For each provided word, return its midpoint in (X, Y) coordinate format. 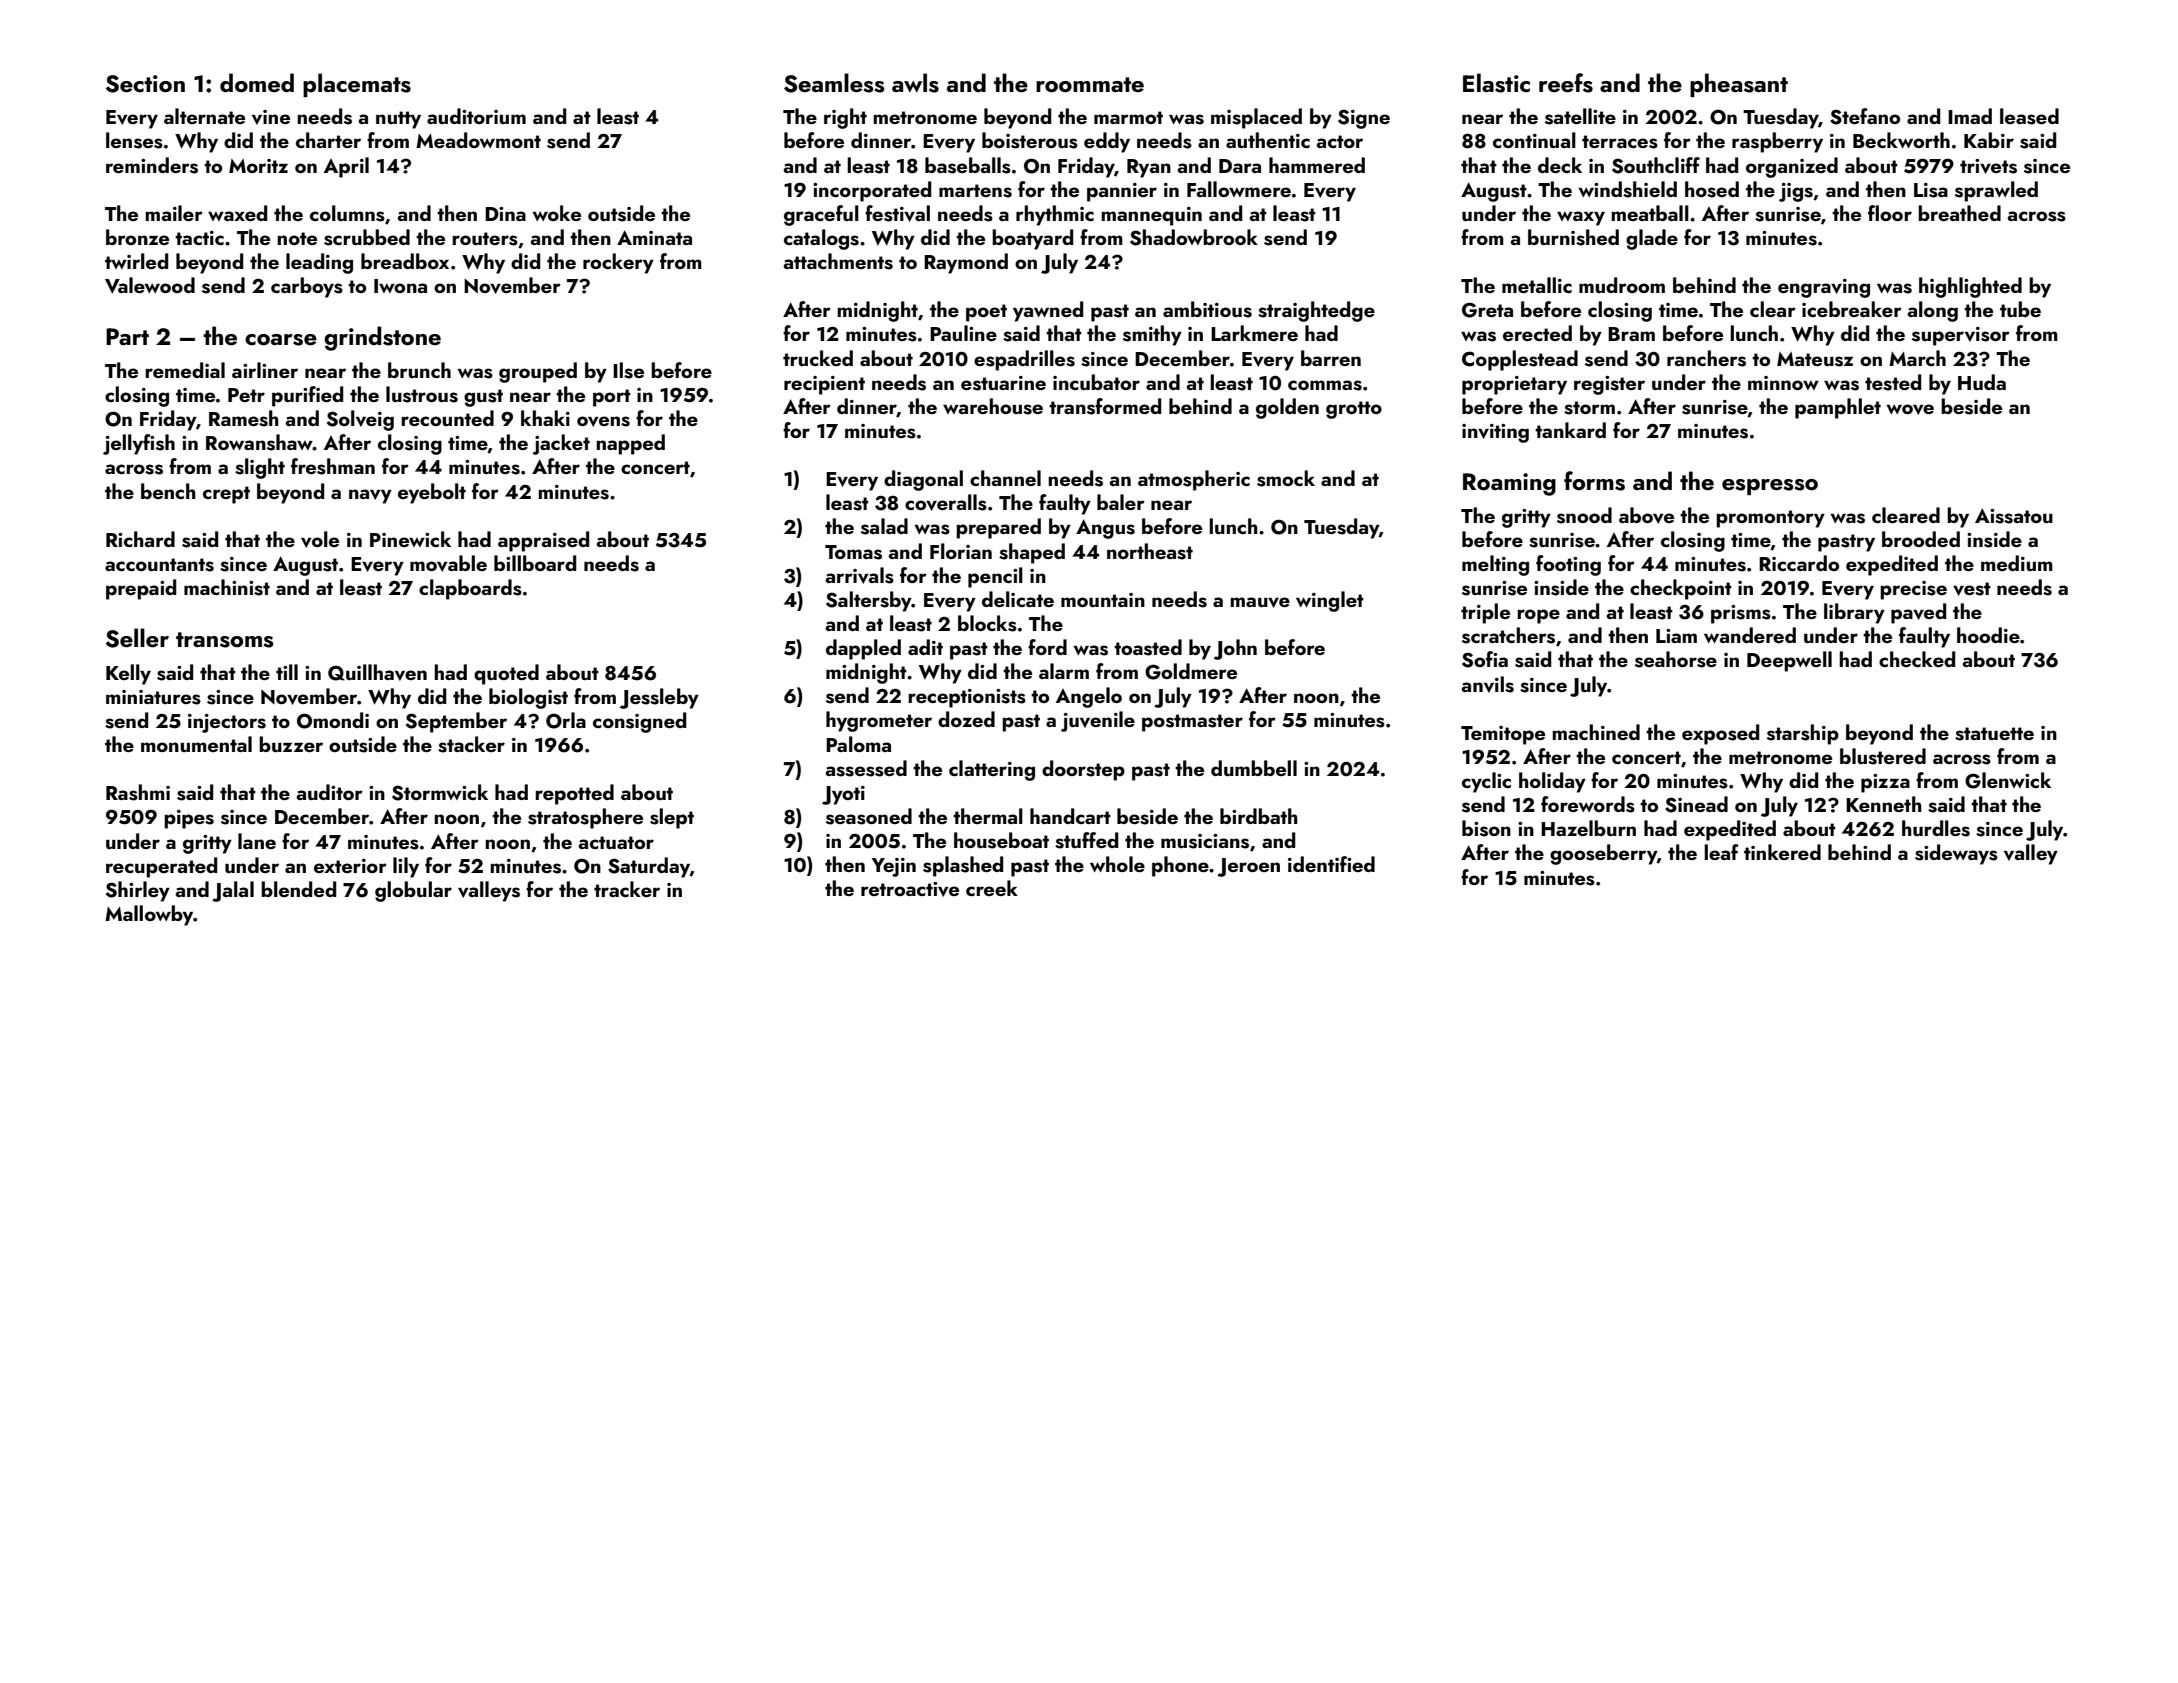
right (845, 118)
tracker (627, 889)
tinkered (1782, 852)
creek (992, 888)
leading (319, 263)
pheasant (1739, 85)
